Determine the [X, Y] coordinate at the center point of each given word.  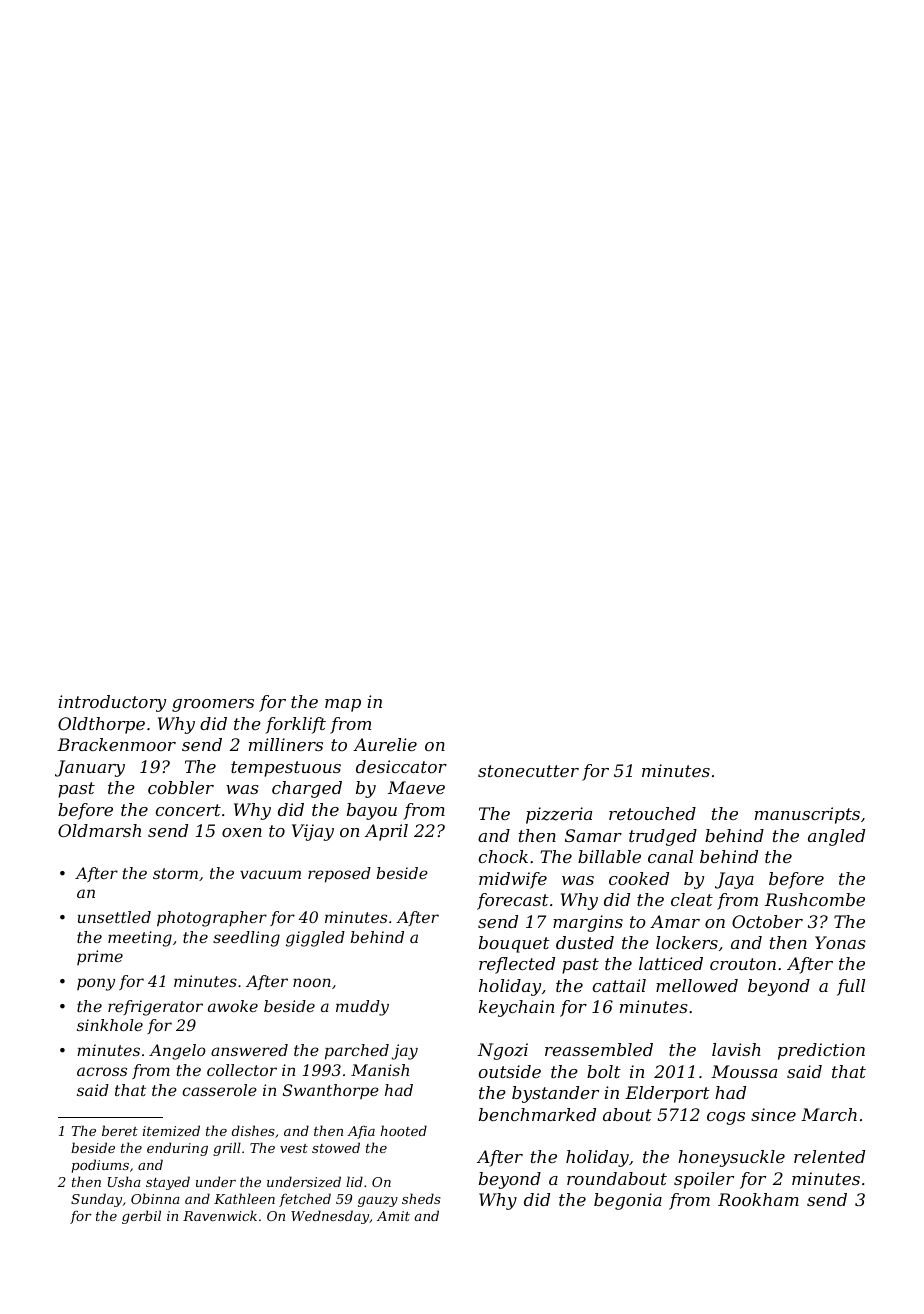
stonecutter [528, 771]
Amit [393, 1216]
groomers [213, 705]
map [343, 705]
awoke [233, 1006]
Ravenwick [220, 1215]
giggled [315, 939]
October [767, 921]
